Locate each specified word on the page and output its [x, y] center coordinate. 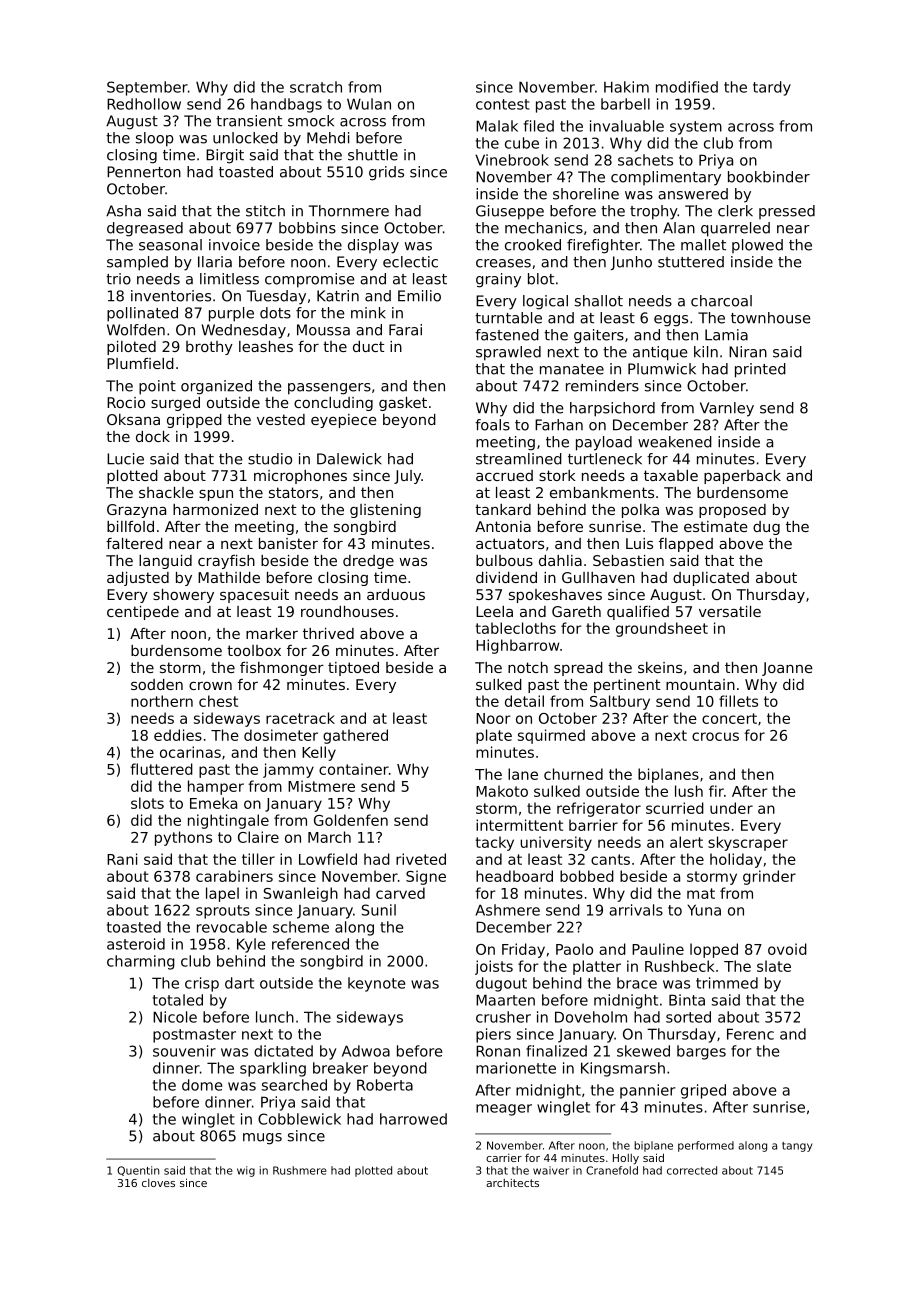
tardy [772, 88]
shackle [166, 492]
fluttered [161, 769]
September [147, 88]
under [731, 808]
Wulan [369, 104]
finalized [556, 1051]
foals [492, 425]
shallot [599, 301]
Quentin [138, 1171]
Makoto [502, 791]
